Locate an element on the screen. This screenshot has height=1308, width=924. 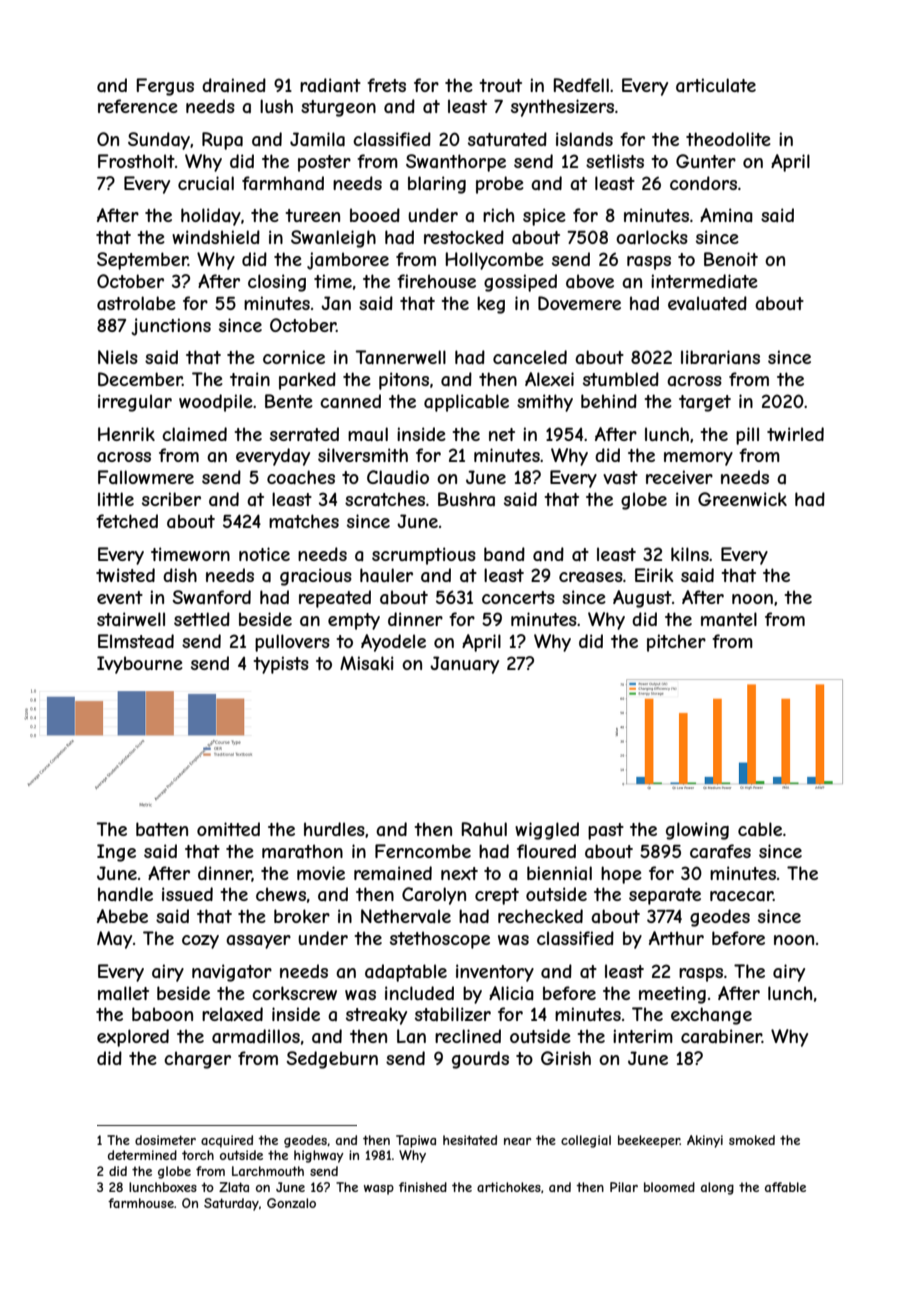
Frostholt is located at coordinates (136, 161).
